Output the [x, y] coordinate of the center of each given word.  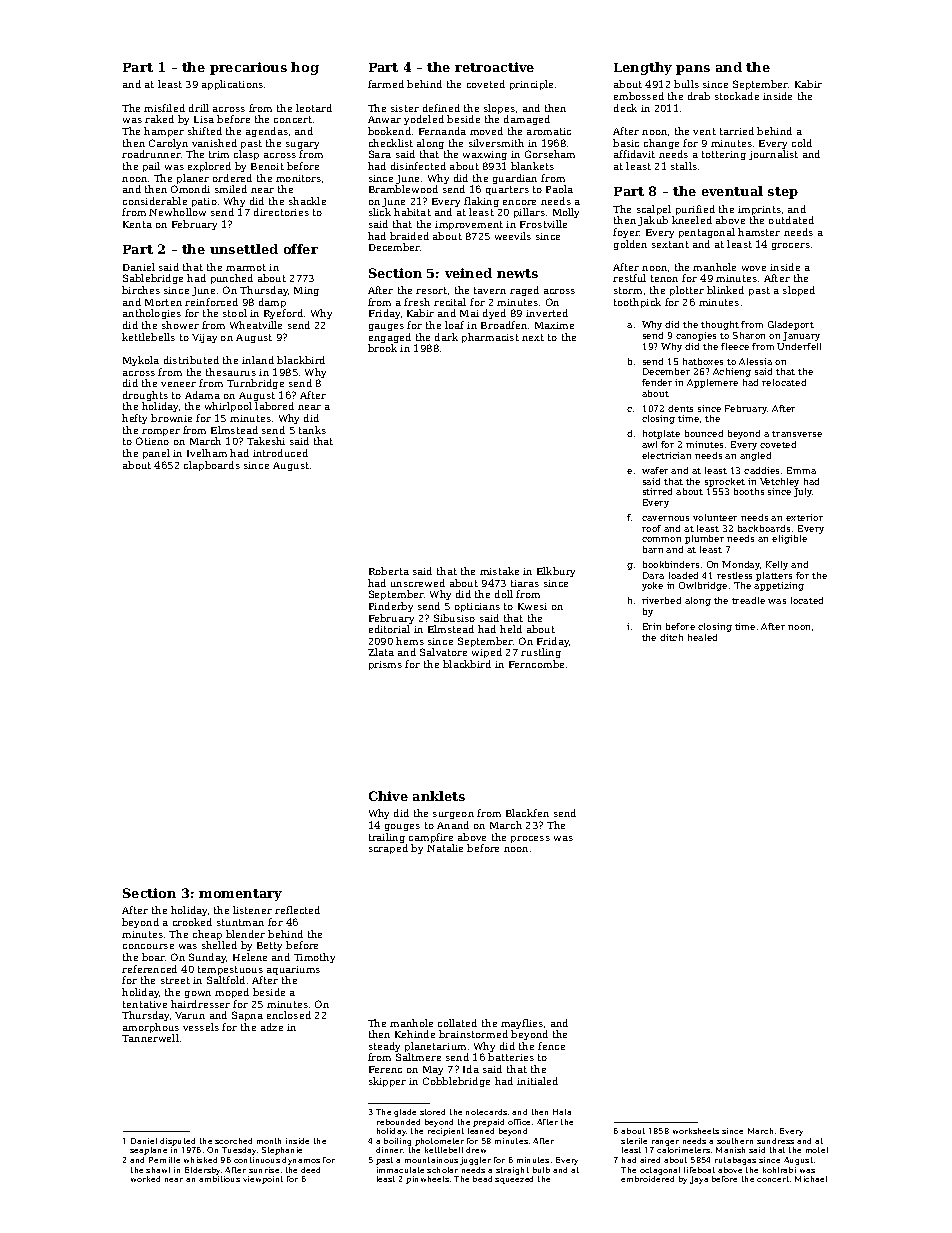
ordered [232, 178]
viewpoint [263, 1180]
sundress [775, 1141]
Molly [566, 213]
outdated [791, 220]
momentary [240, 895]
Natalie [445, 848]
